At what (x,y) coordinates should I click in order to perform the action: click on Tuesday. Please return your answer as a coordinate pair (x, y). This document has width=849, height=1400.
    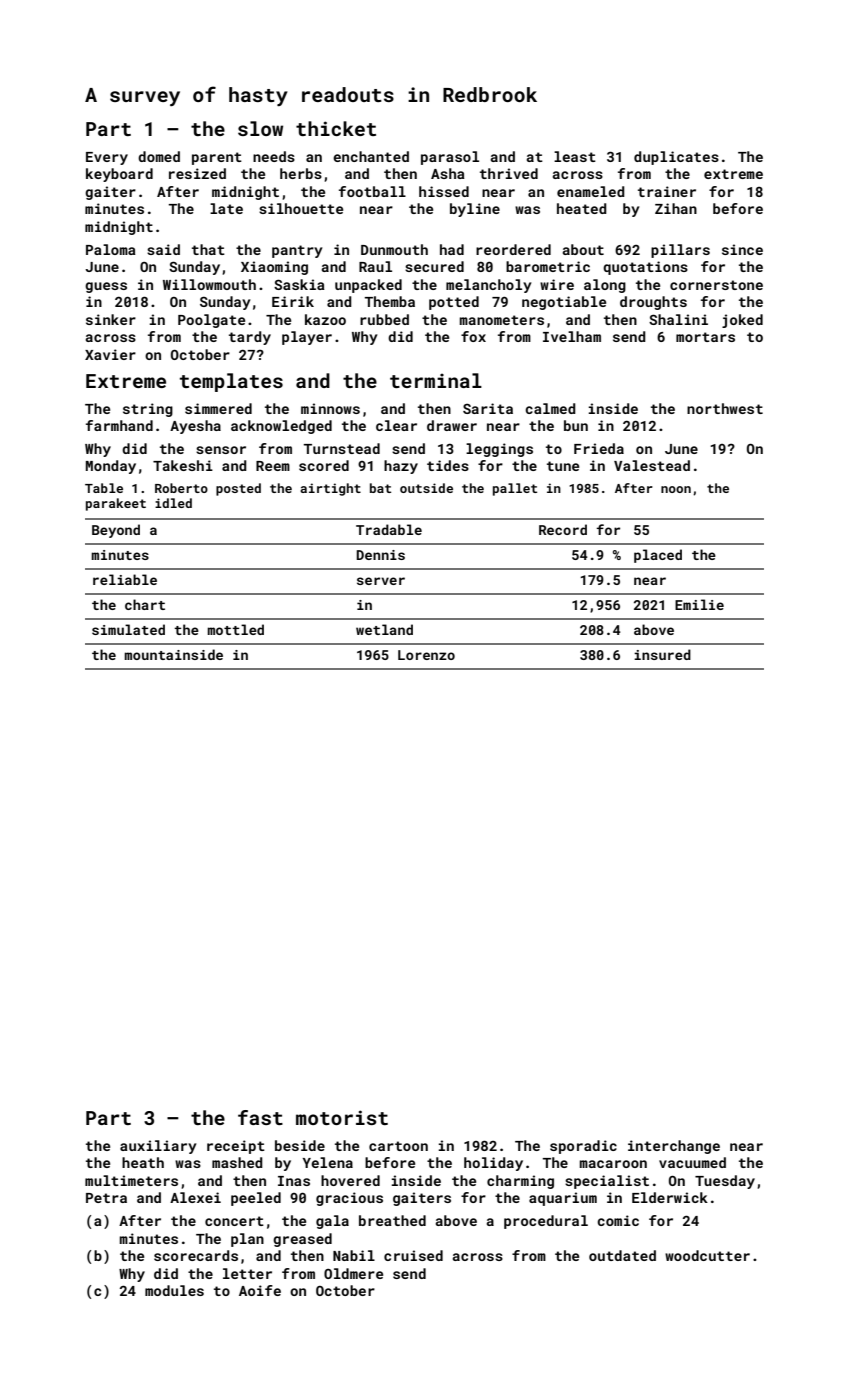
    Looking at the image, I should click on (725, 1182).
